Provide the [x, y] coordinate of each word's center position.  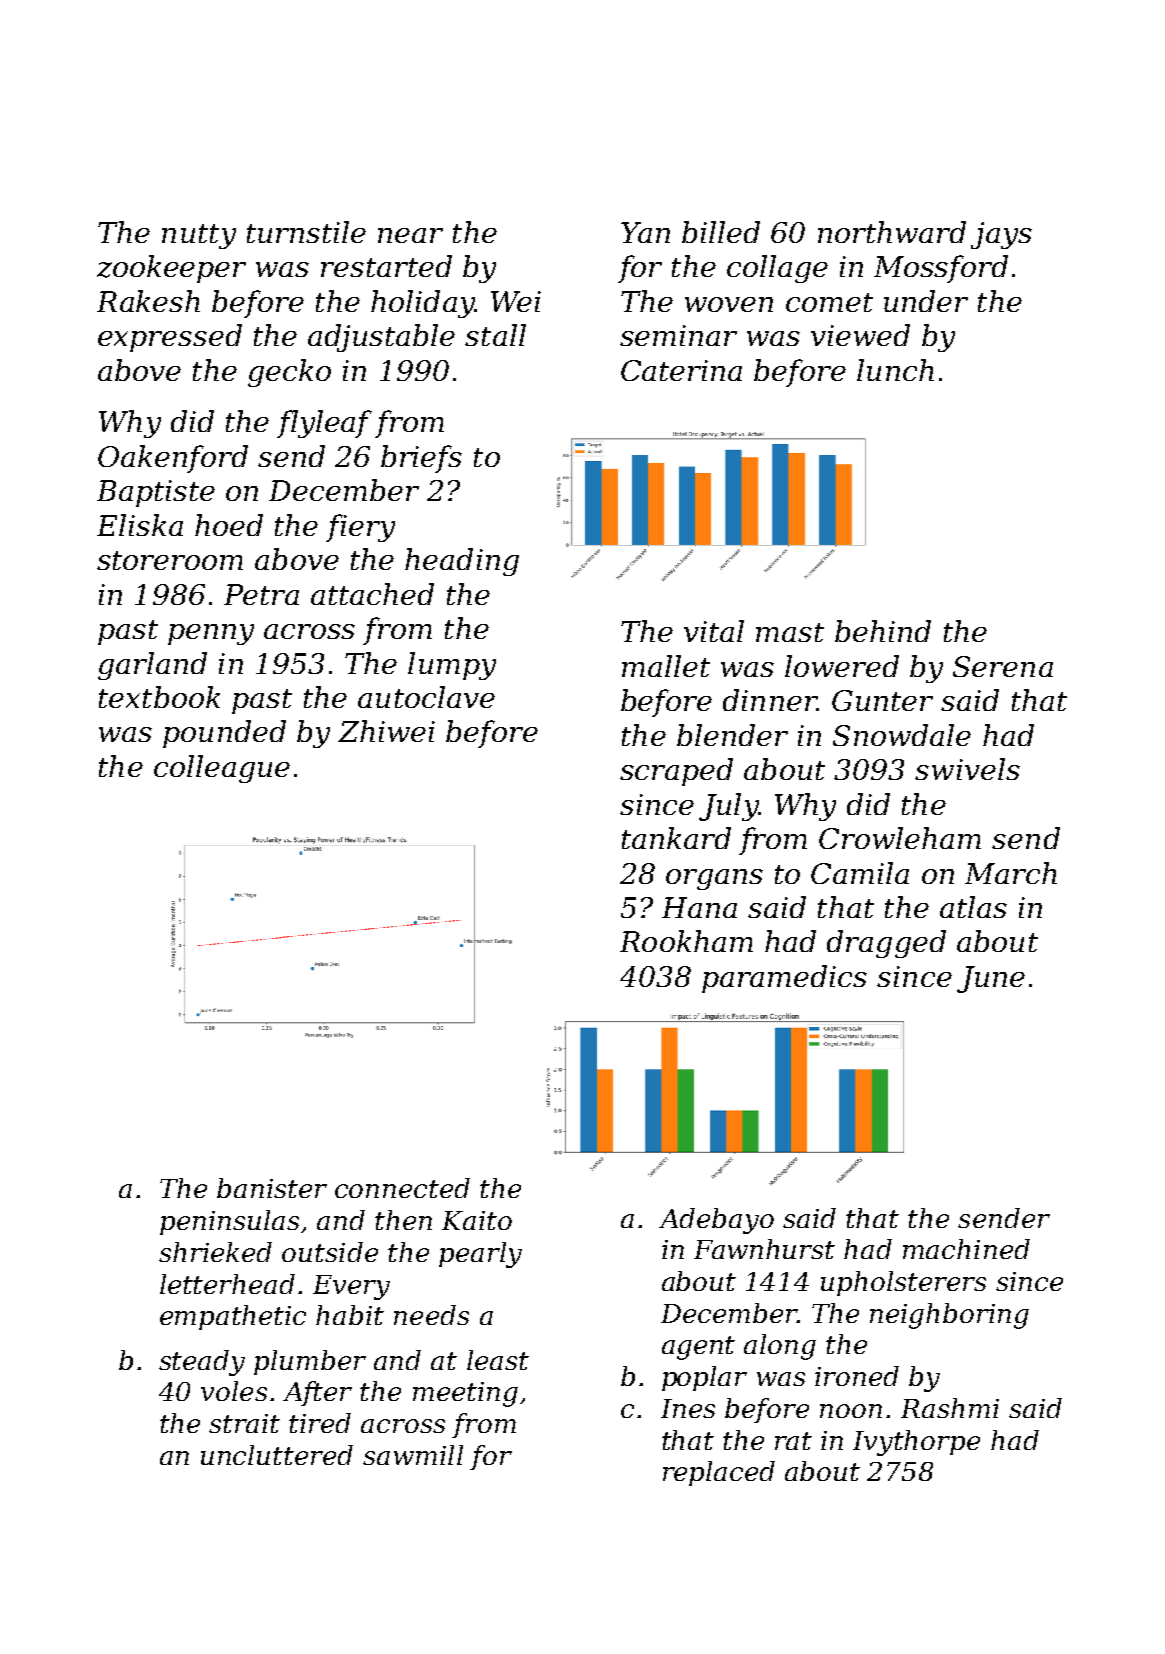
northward [892, 232]
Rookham [686, 941]
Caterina [681, 370]
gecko [289, 373]
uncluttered [277, 1455]
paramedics [784, 979]
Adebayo [716, 1221]
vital [714, 631]
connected [402, 1188]
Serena [1003, 666]
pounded [224, 734]
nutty [199, 236]
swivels [967, 769]
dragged [886, 944]
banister [272, 1188]
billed [721, 232]
